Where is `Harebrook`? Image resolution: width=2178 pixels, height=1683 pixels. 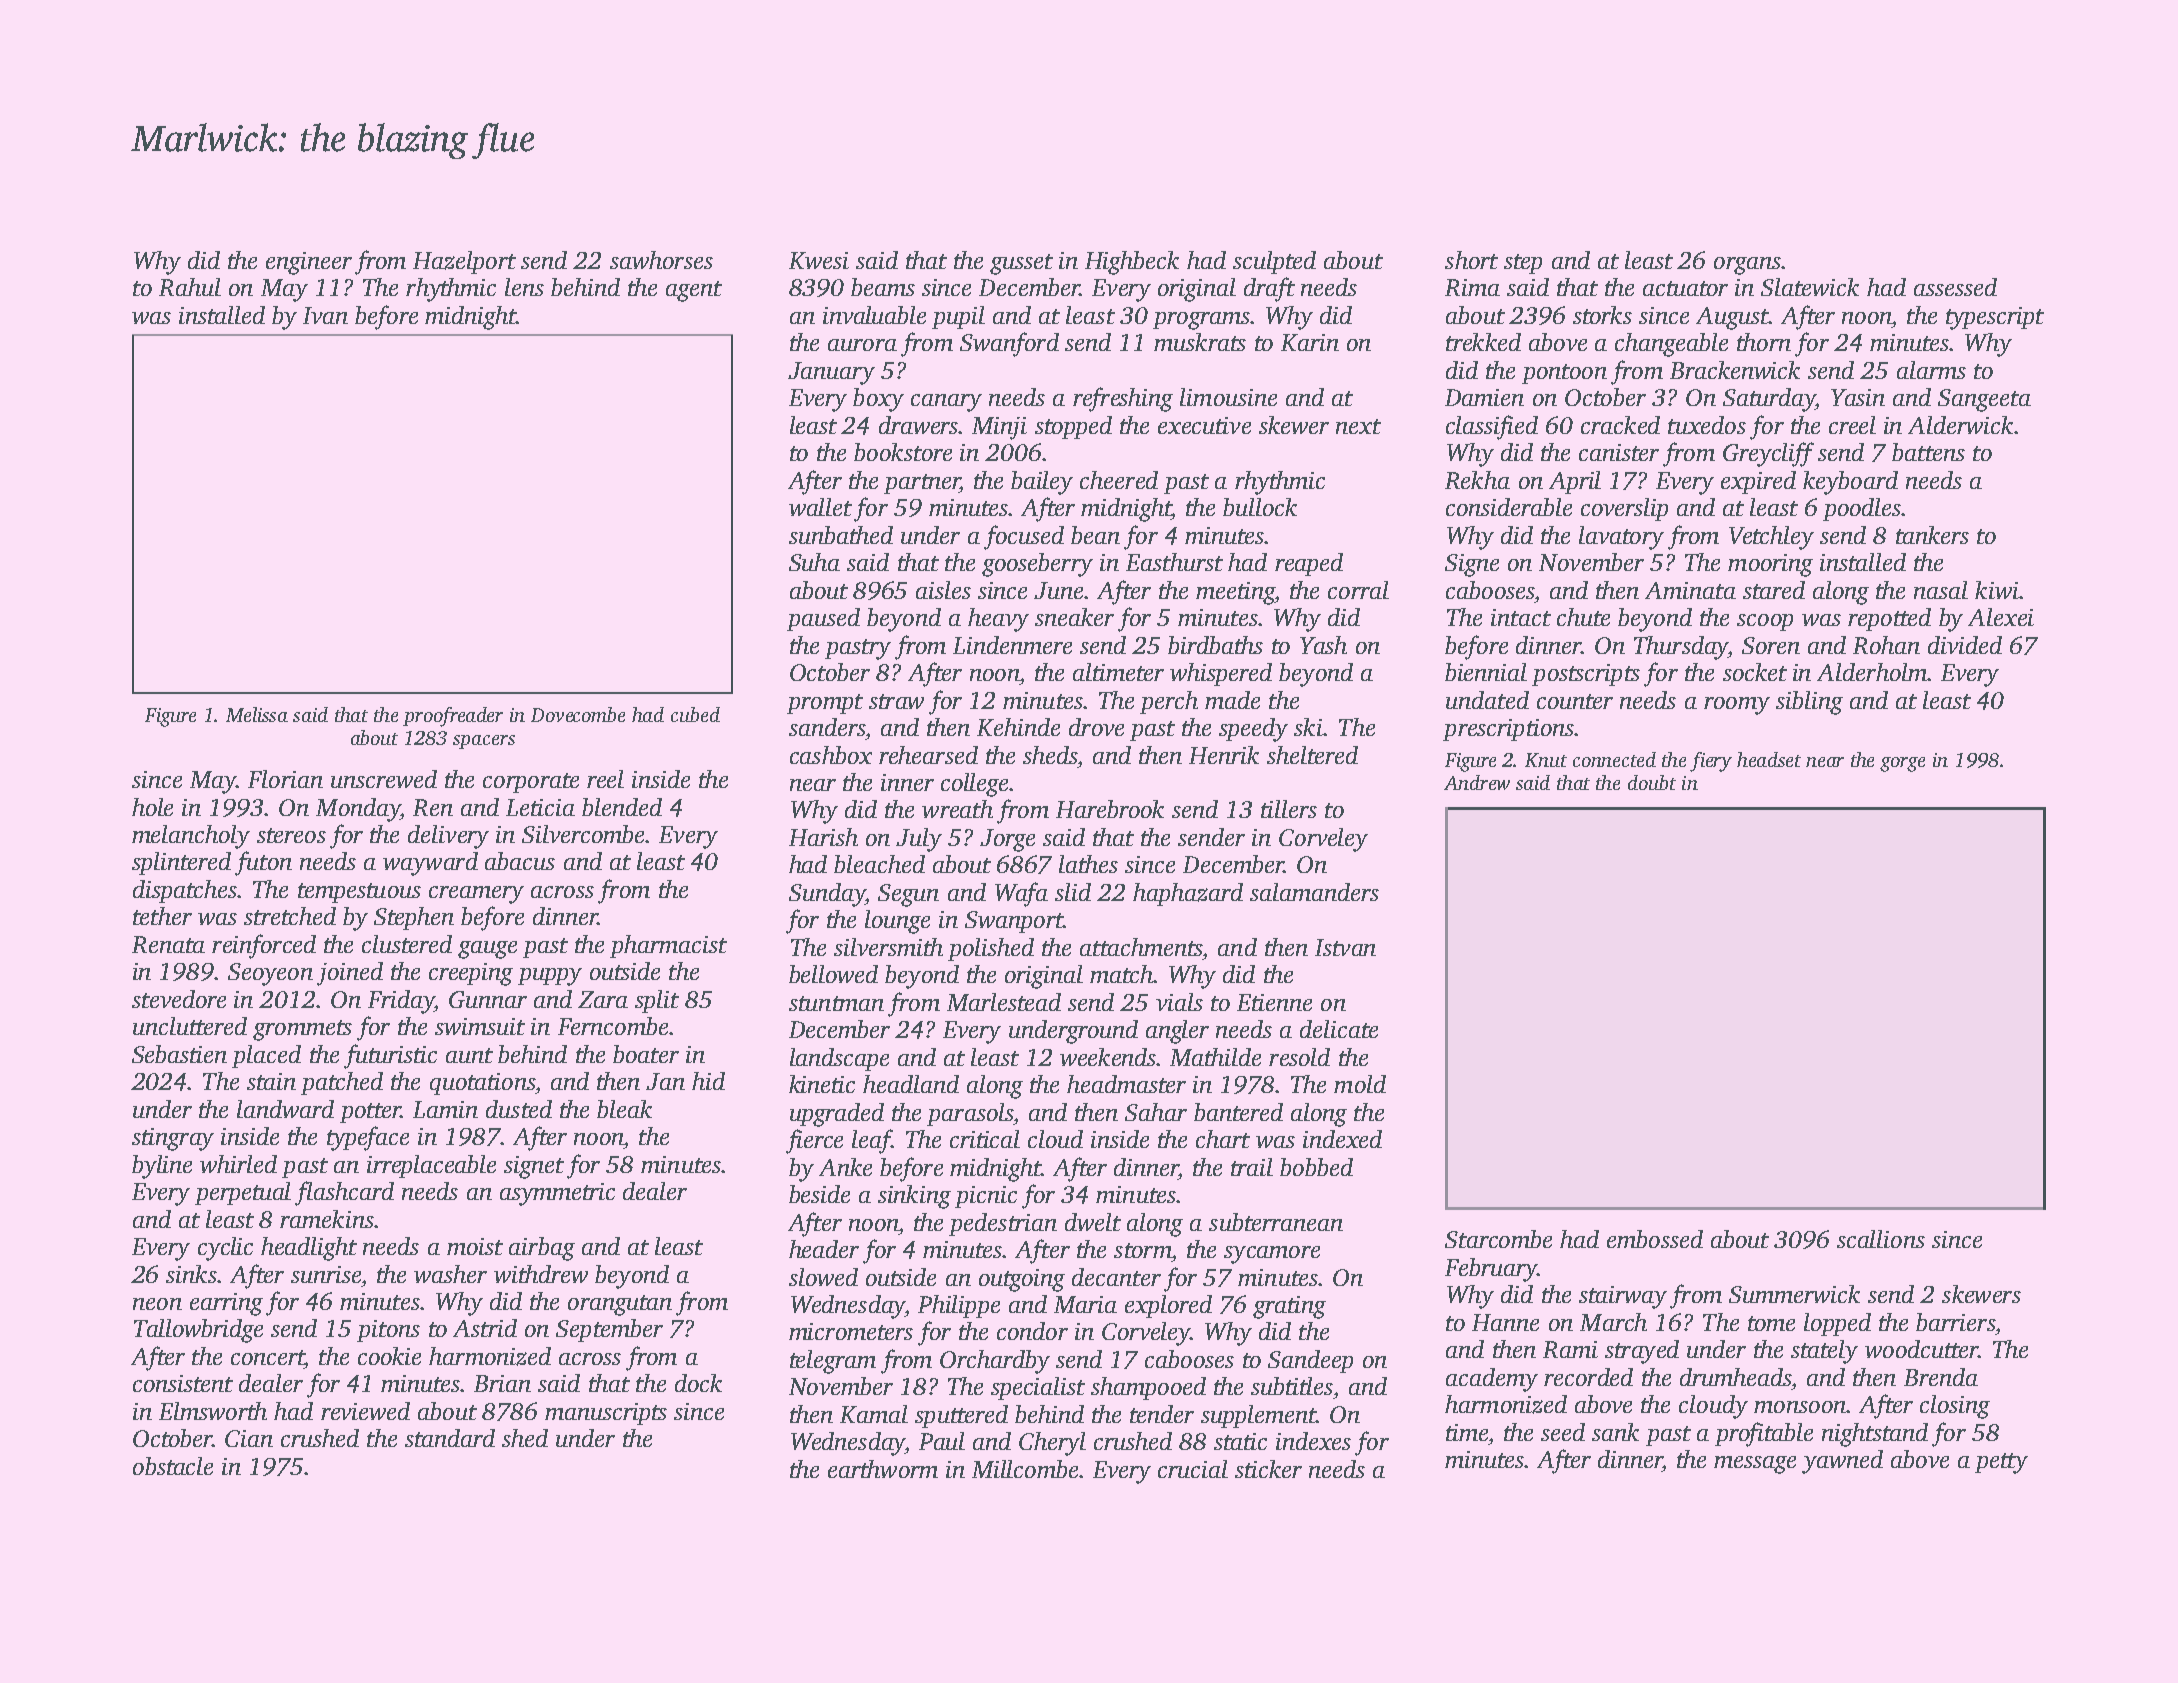
Harebrook is located at coordinates (1110, 809).
